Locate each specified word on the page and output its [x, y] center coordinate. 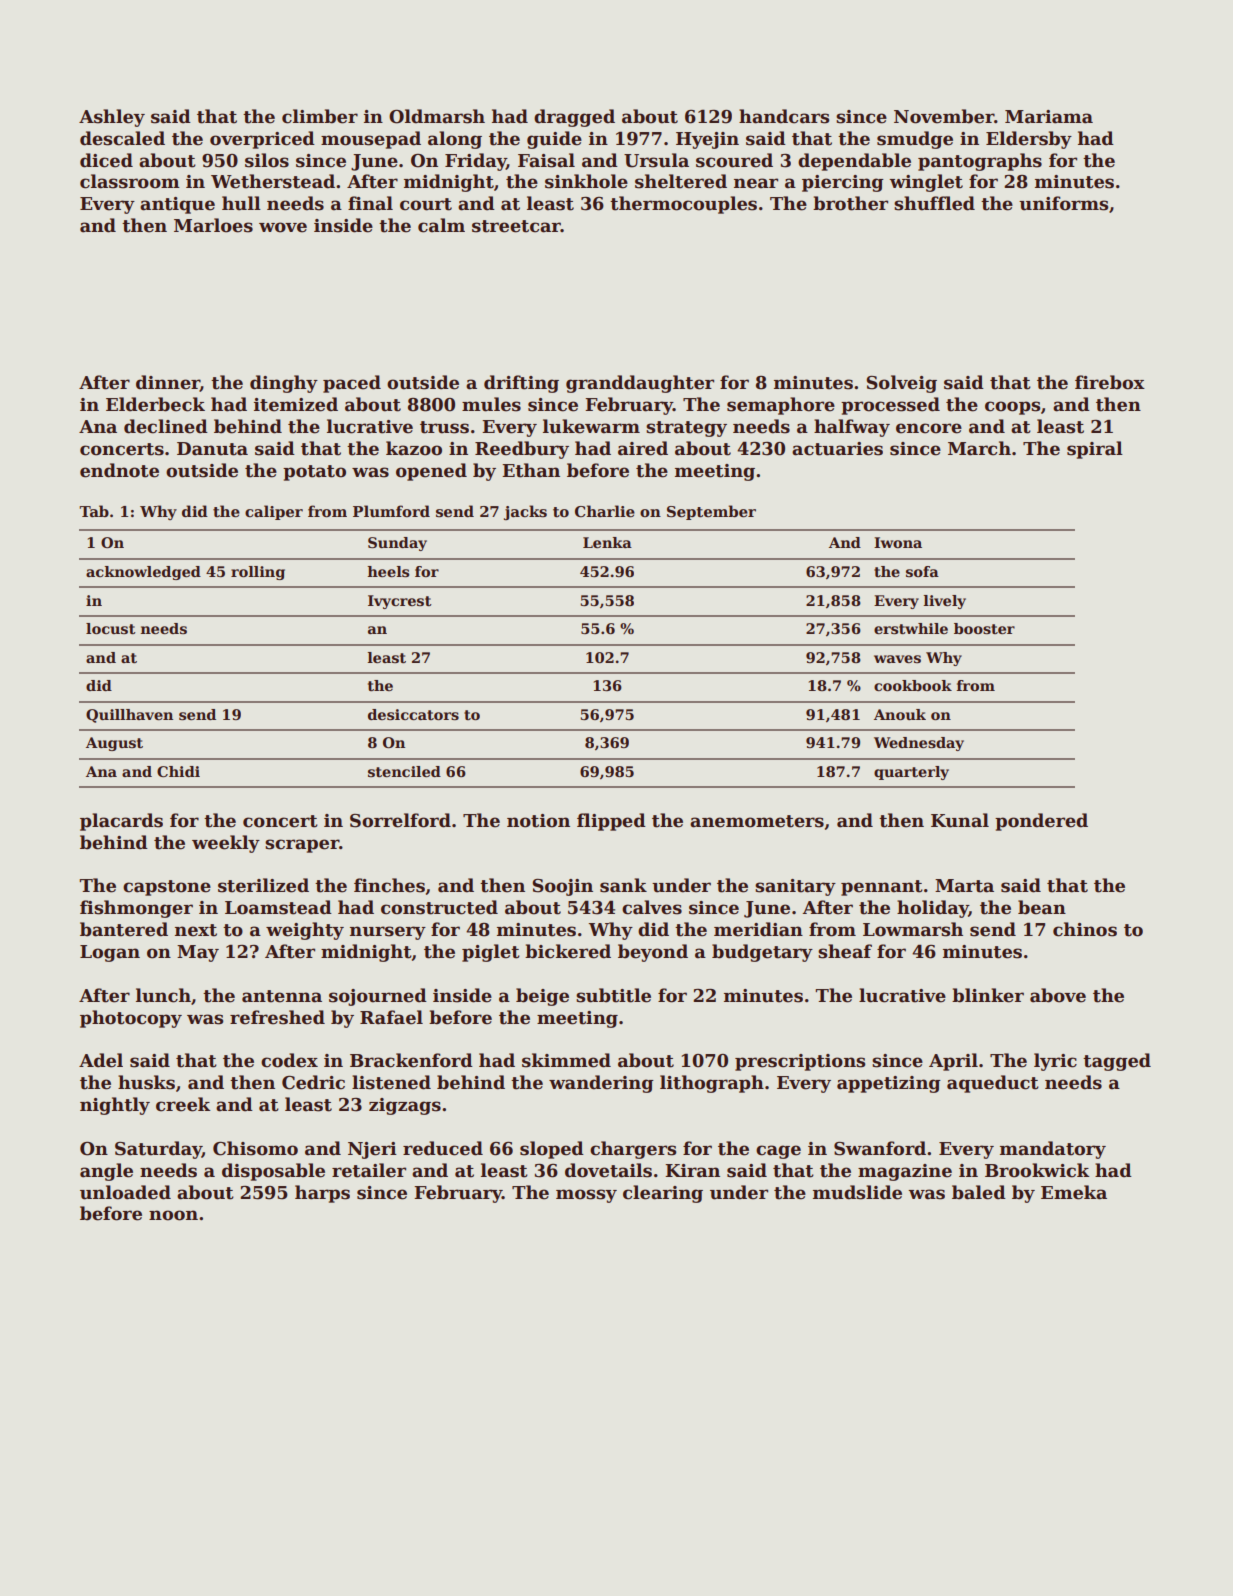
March [979, 448]
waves [897, 659]
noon [173, 1215]
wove [283, 227]
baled [979, 1192]
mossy [586, 1196]
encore [929, 428]
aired [643, 448]
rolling [258, 573]
